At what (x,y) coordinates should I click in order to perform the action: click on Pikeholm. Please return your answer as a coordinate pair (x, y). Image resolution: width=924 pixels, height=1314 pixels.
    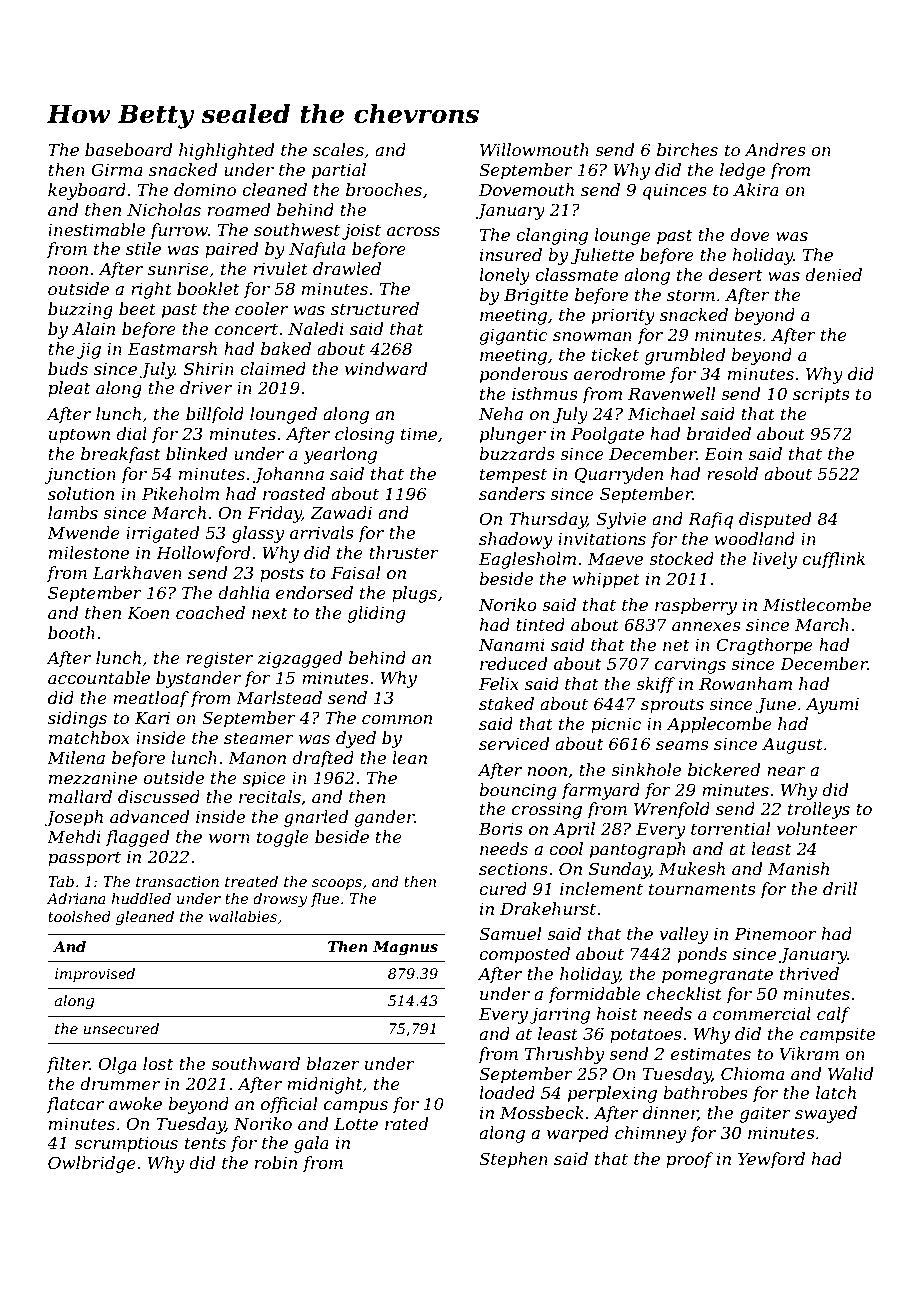
    Looking at the image, I should click on (180, 493).
